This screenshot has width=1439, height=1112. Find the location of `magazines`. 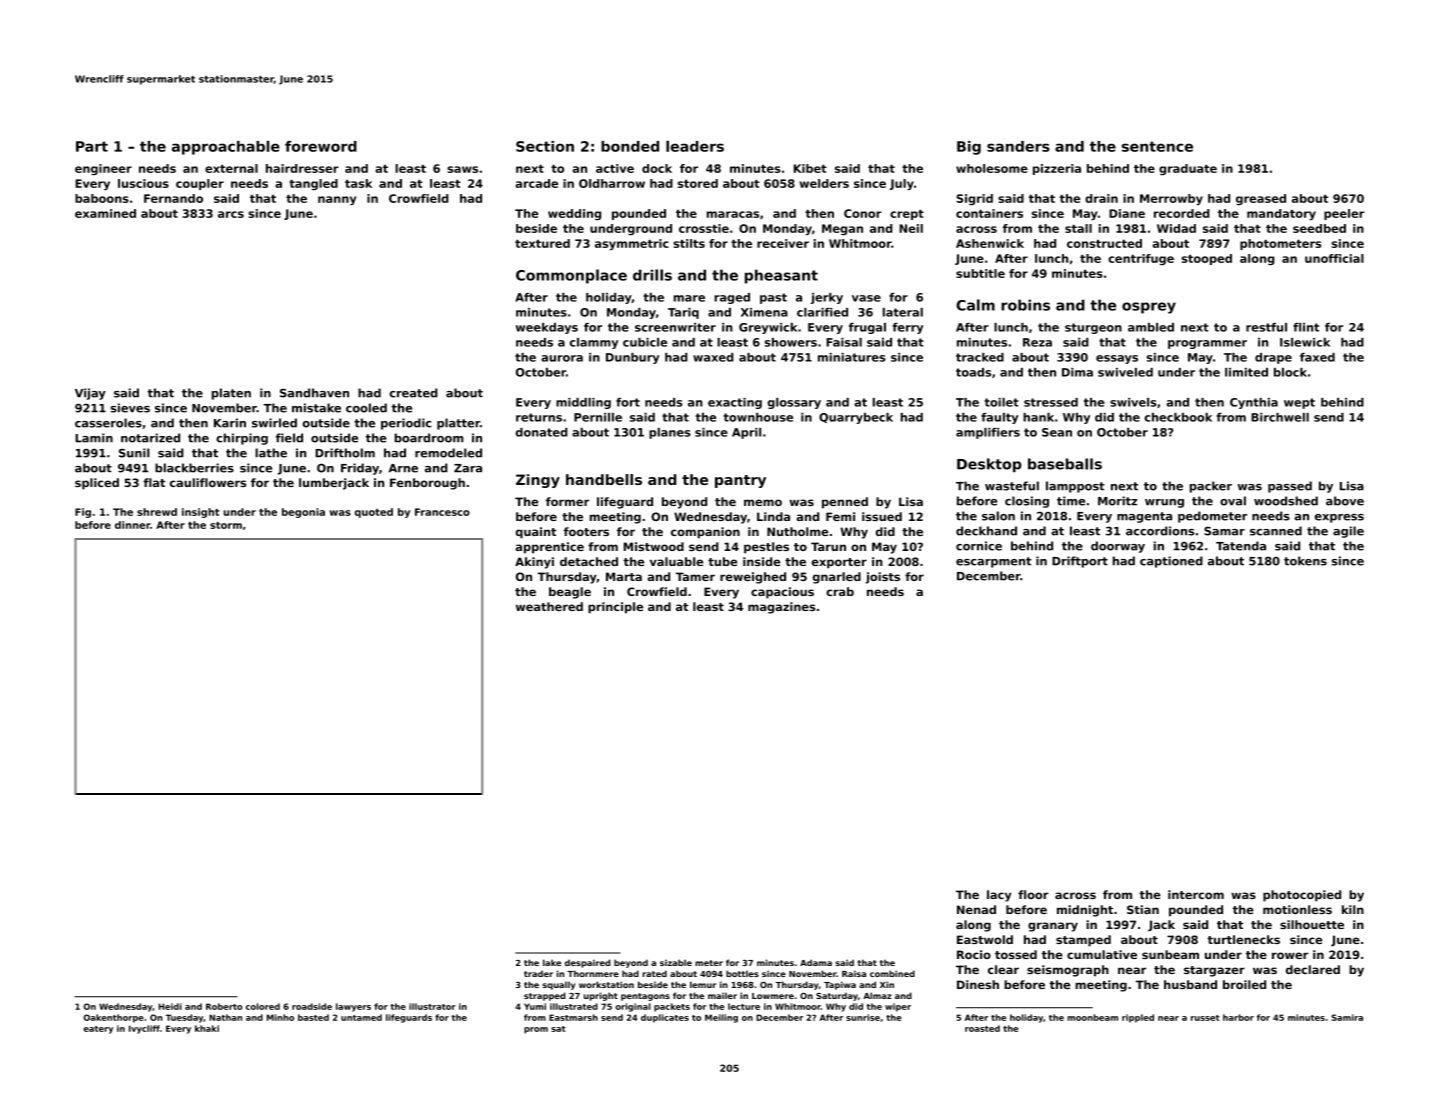

magazines is located at coordinates (782, 608).
